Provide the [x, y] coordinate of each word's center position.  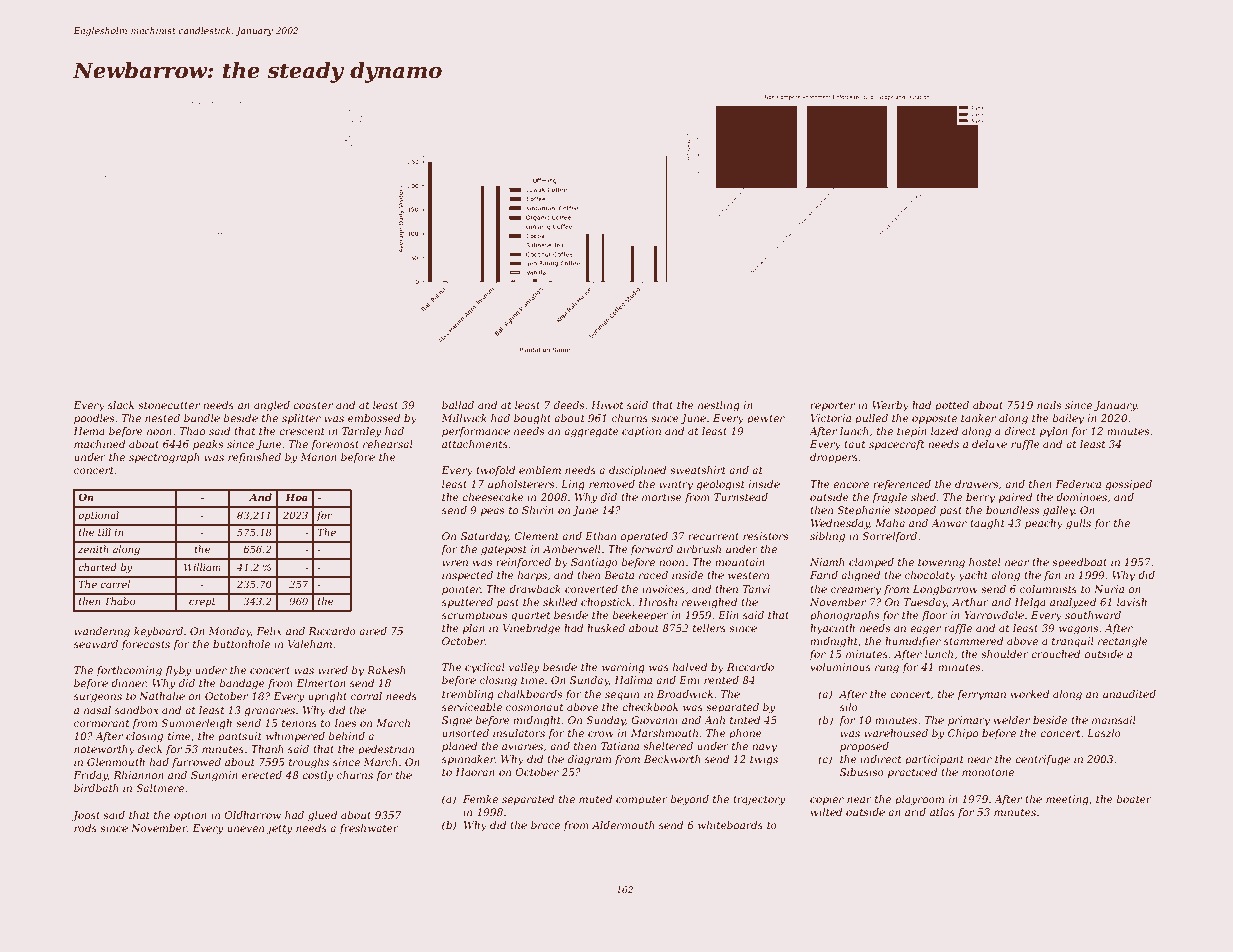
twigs [764, 760]
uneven [245, 829]
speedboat [1079, 563]
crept [202, 602]
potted [952, 406]
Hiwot [607, 405]
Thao [192, 431]
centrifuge [1042, 760]
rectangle [1123, 642]
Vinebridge [532, 629]
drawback [535, 589]
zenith [93, 549]
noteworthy [104, 750]
